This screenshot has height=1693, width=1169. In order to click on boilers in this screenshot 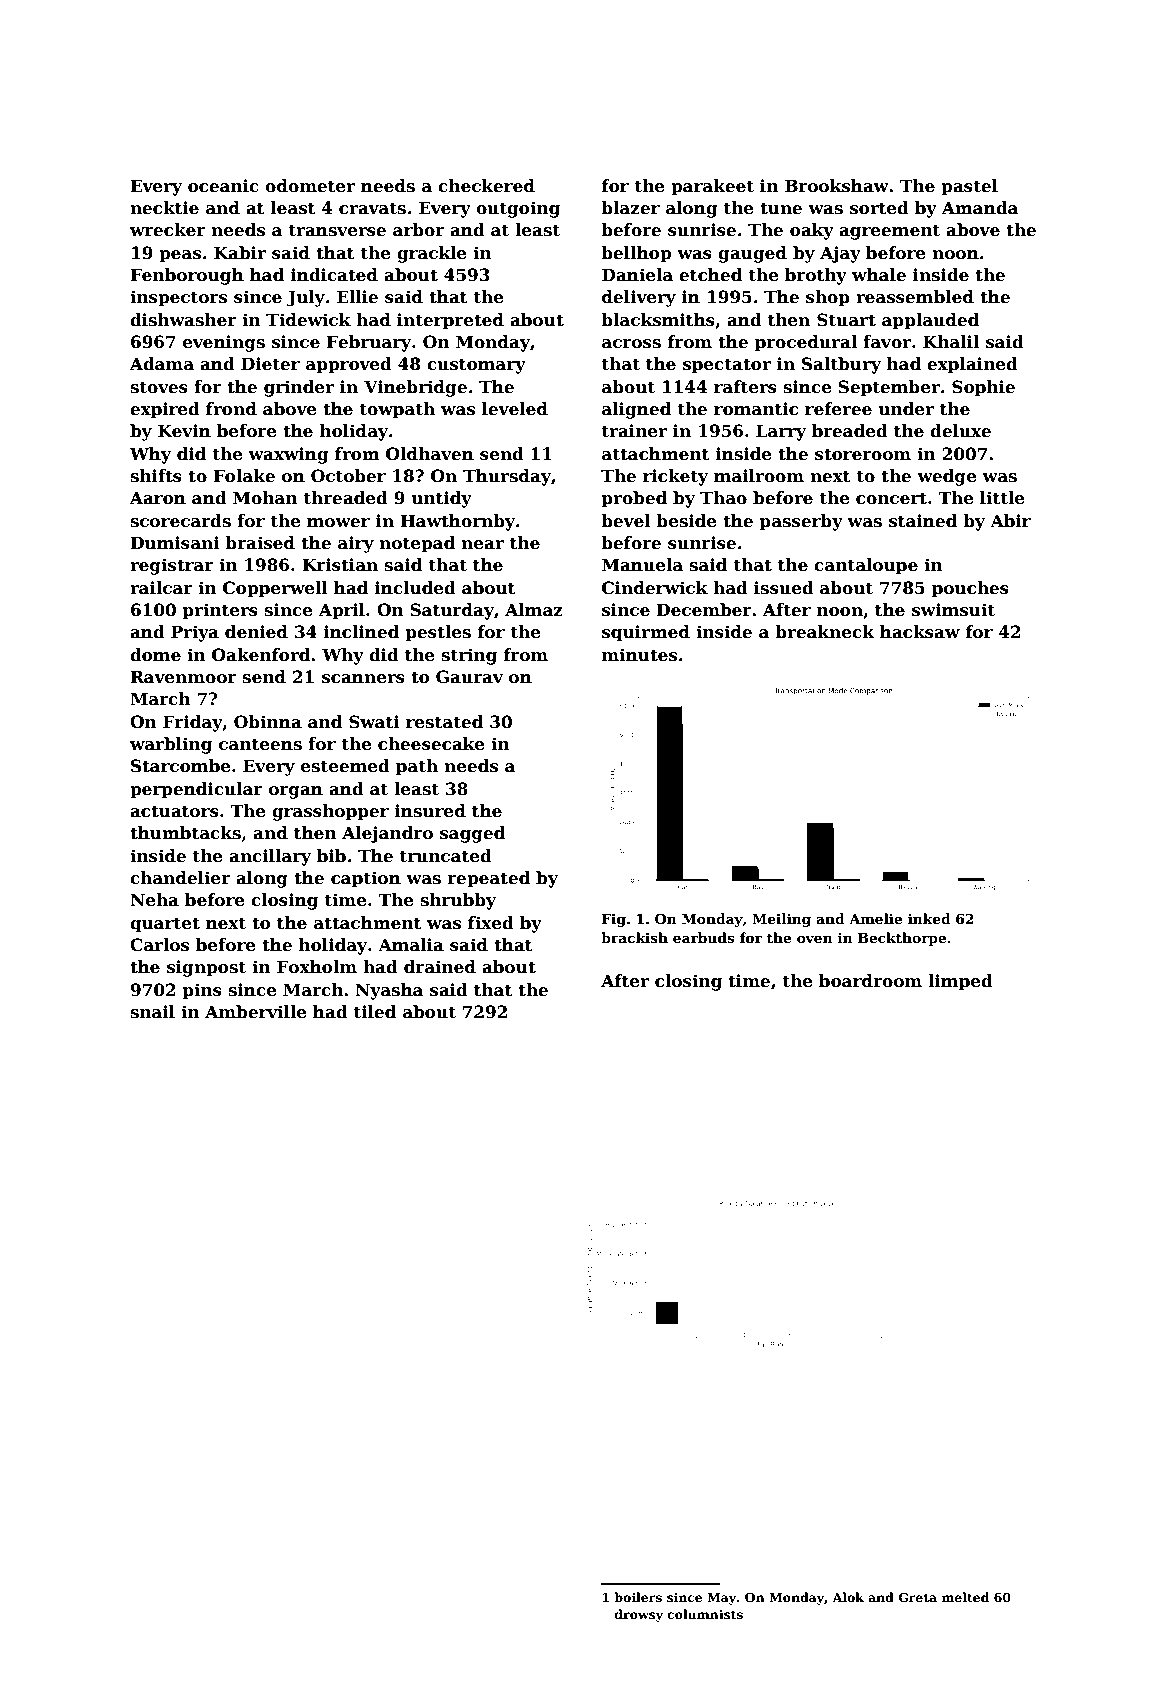, I will do `click(638, 1597)`.
